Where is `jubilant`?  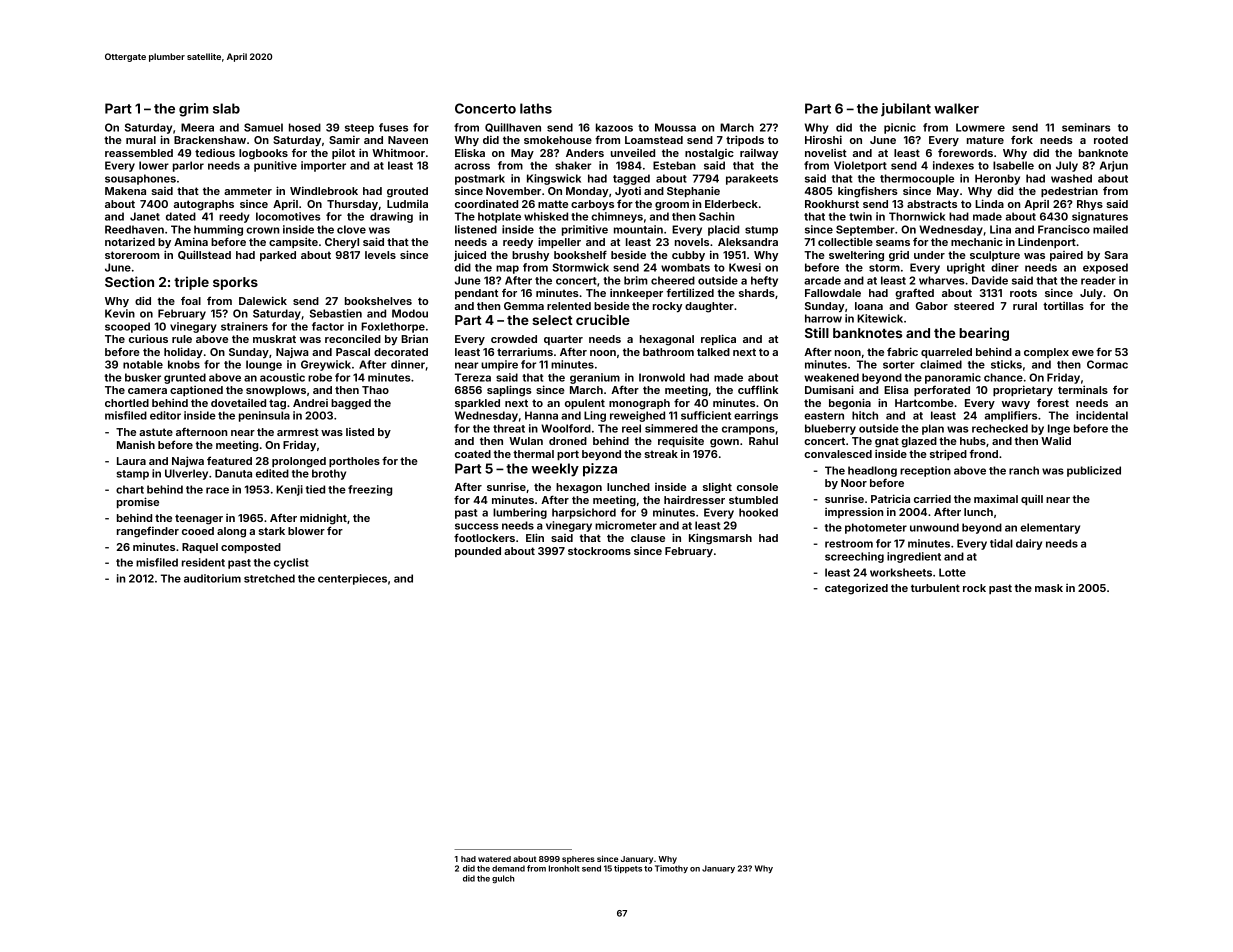
jubilant is located at coordinates (906, 109).
